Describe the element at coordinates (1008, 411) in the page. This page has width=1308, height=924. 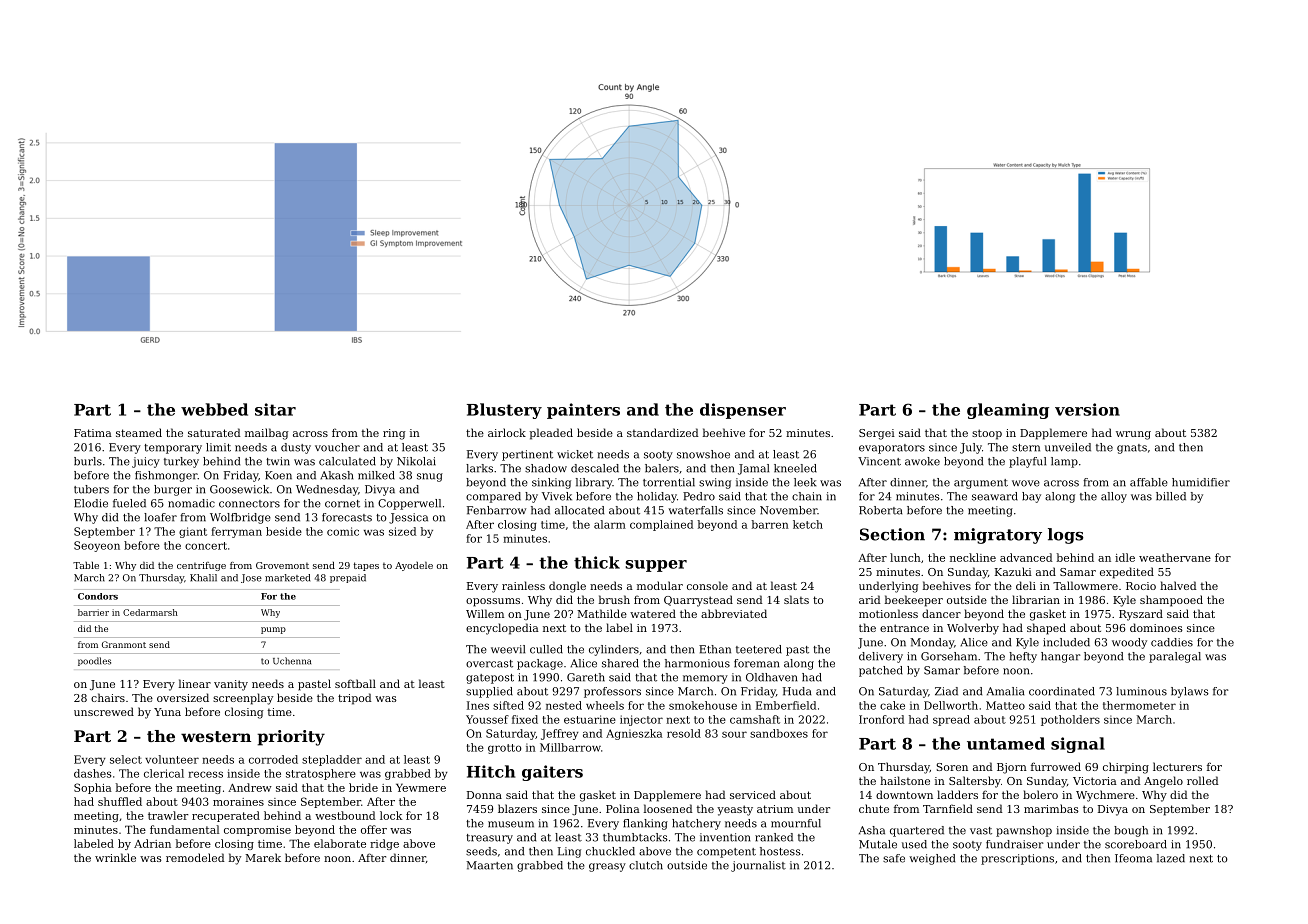
I see `gleaming` at that location.
